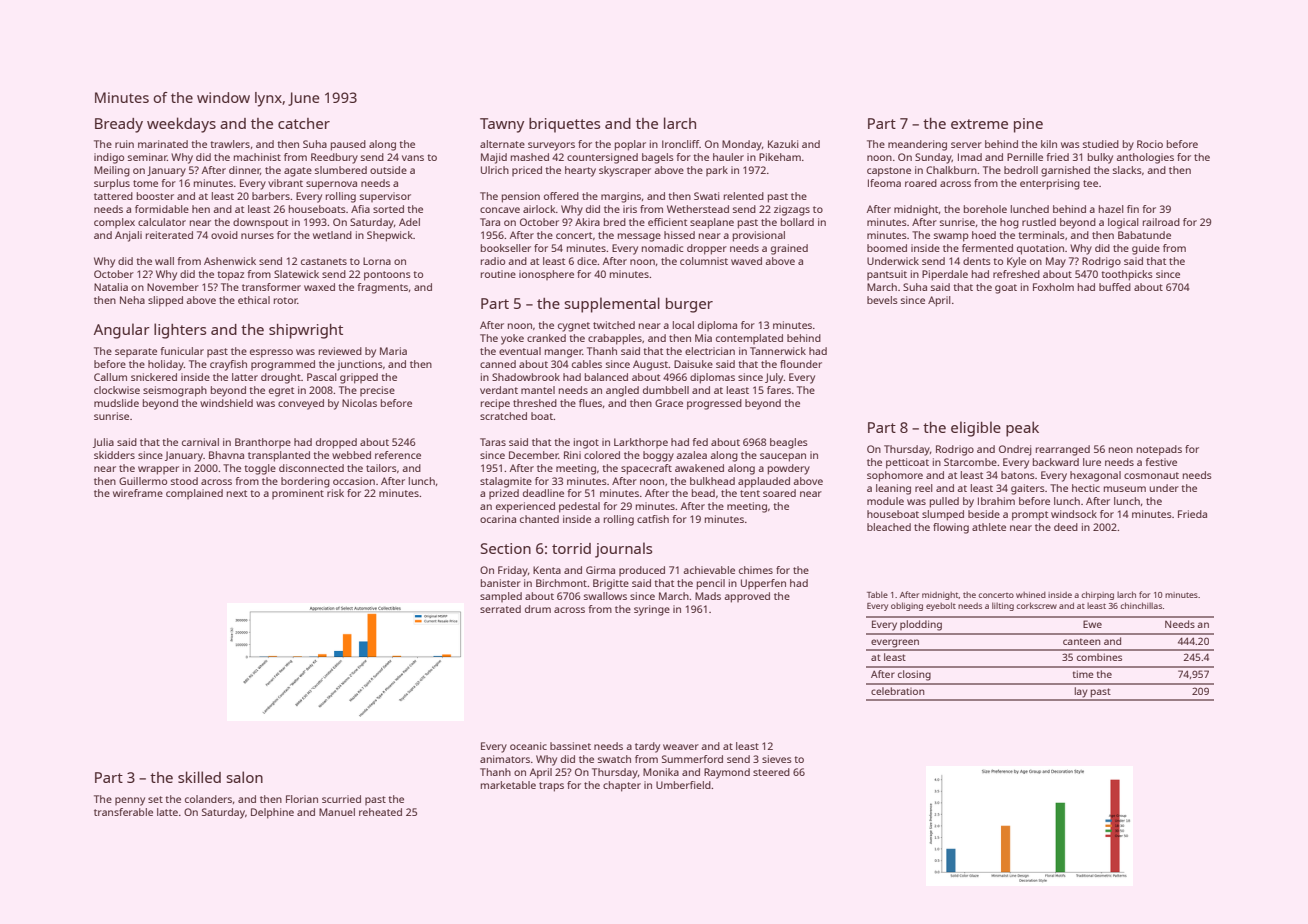 The image size is (1308, 924). Describe the element at coordinates (380, 812) in the document. I see `reheated` at that location.
